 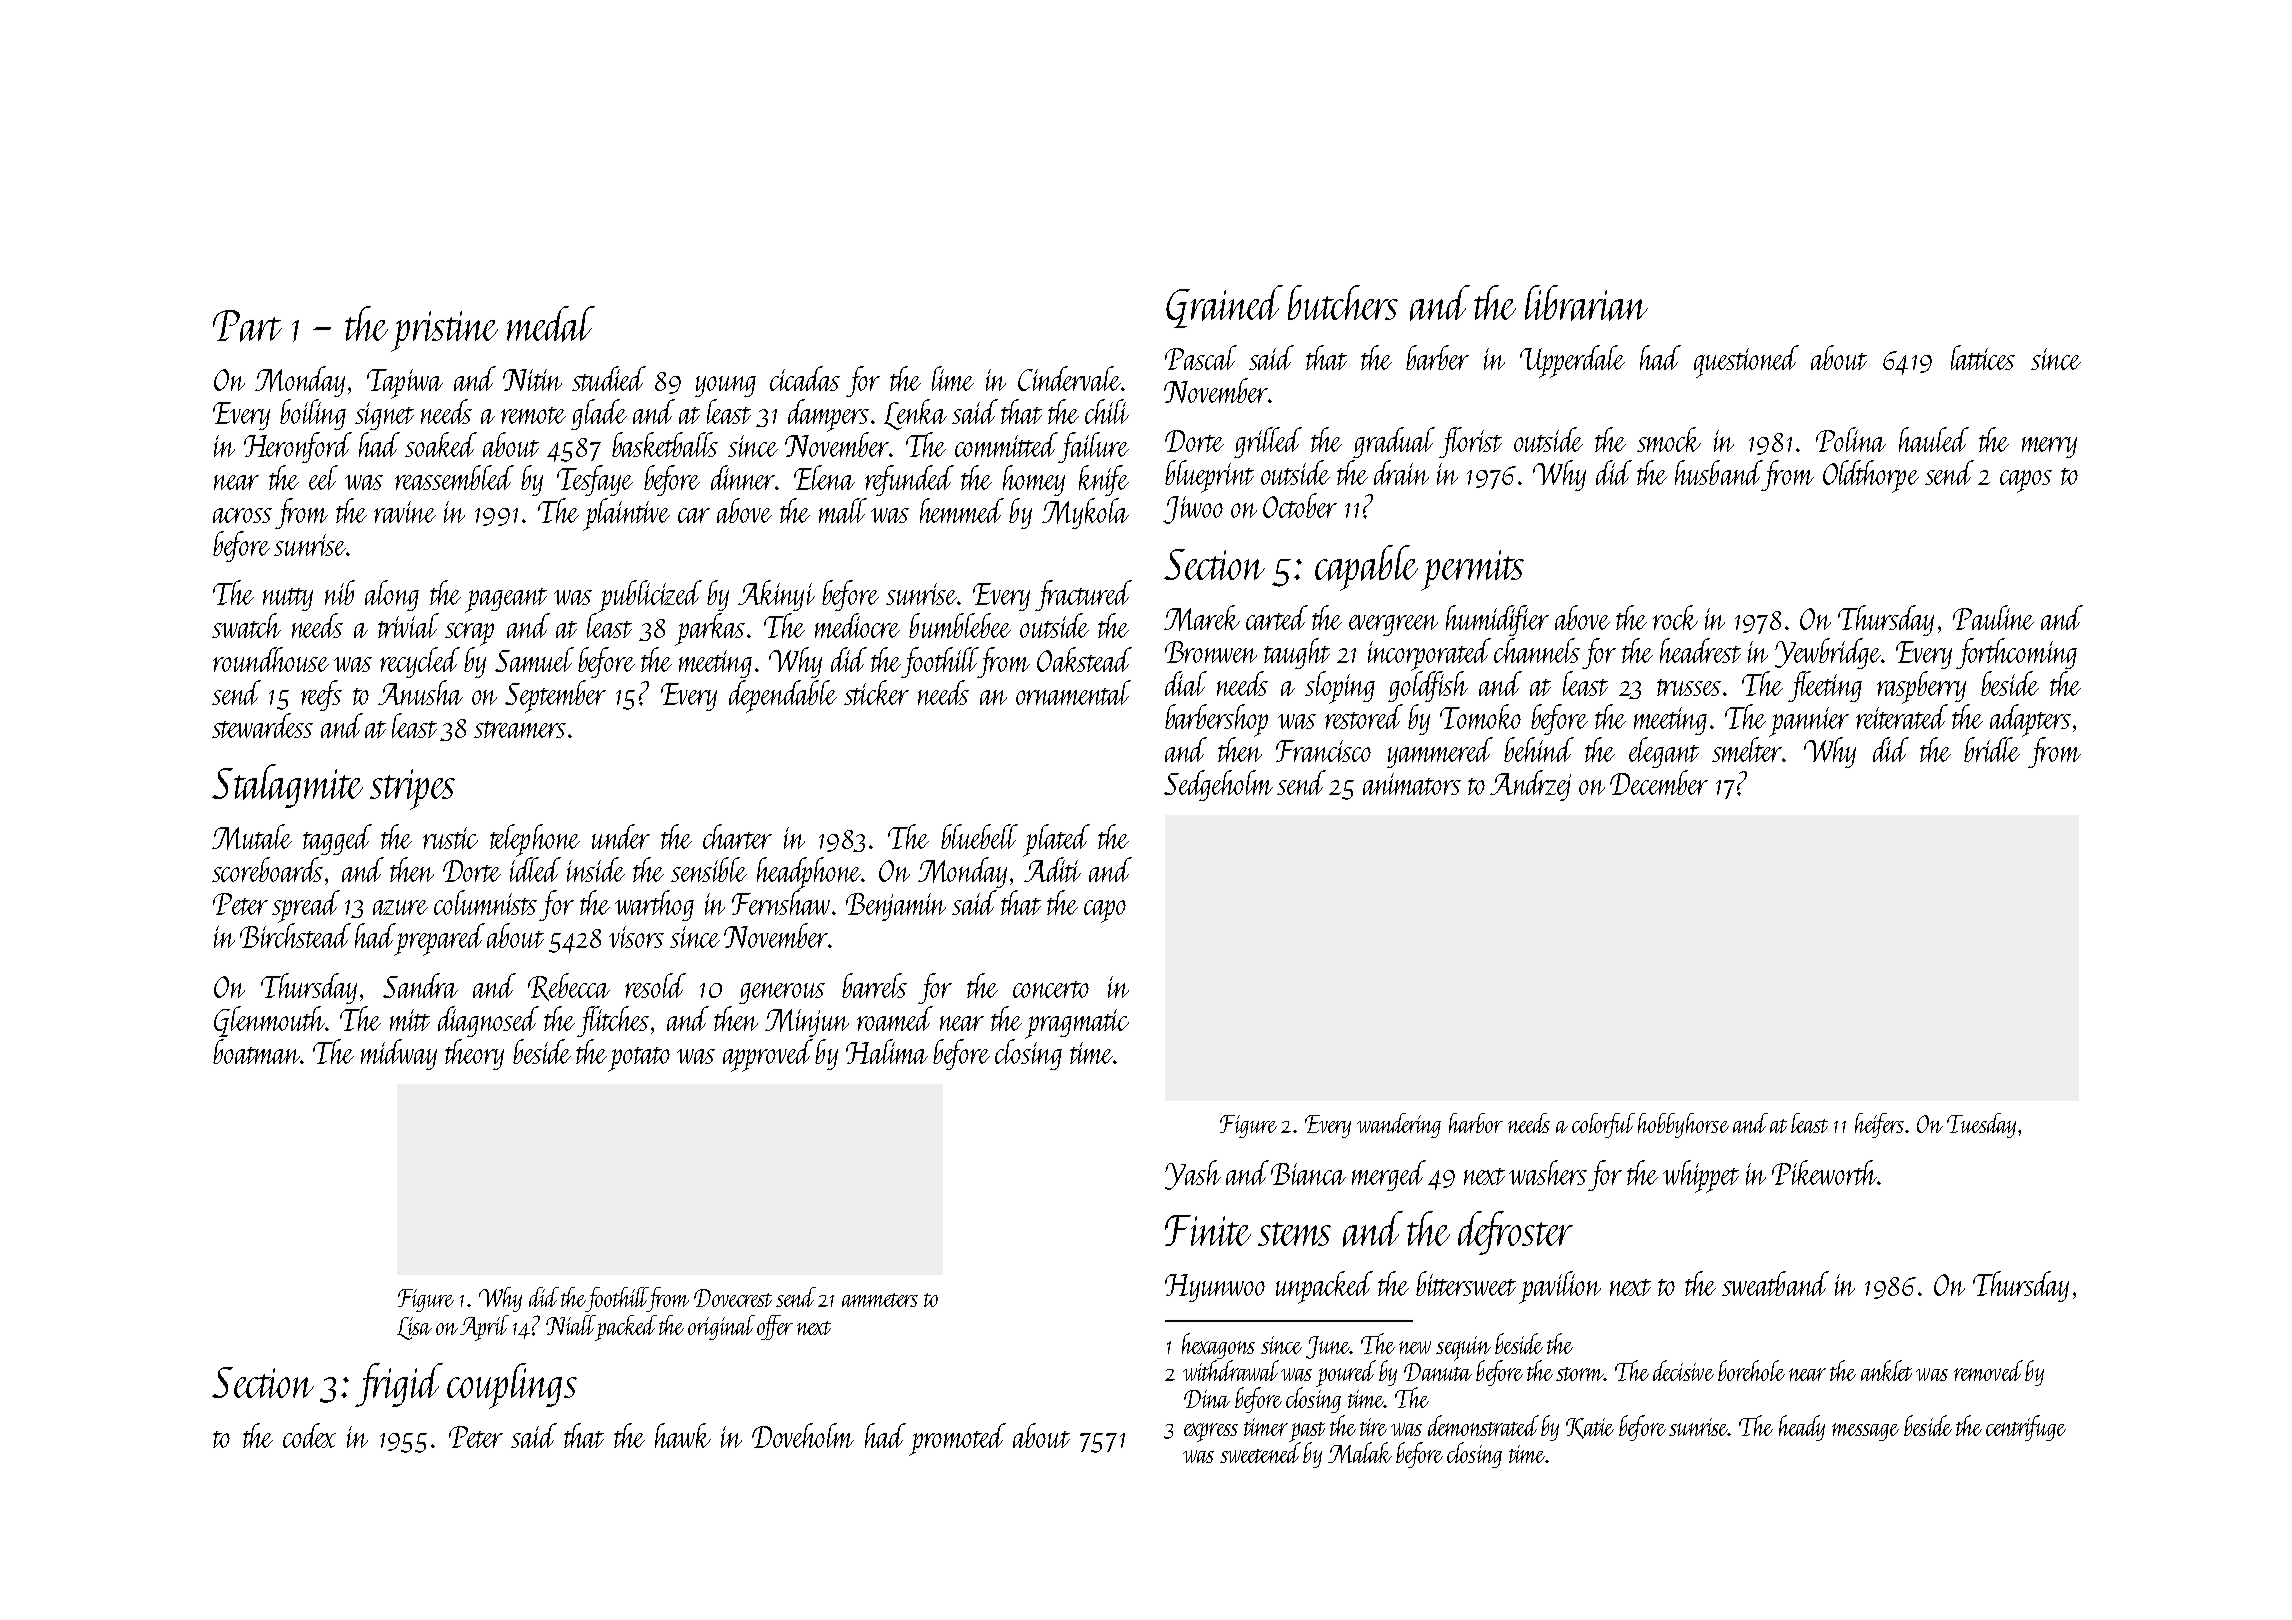 What do you see at coordinates (1981, 1125) in the document?
I see `Tuesday` at bounding box center [1981, 1125].
